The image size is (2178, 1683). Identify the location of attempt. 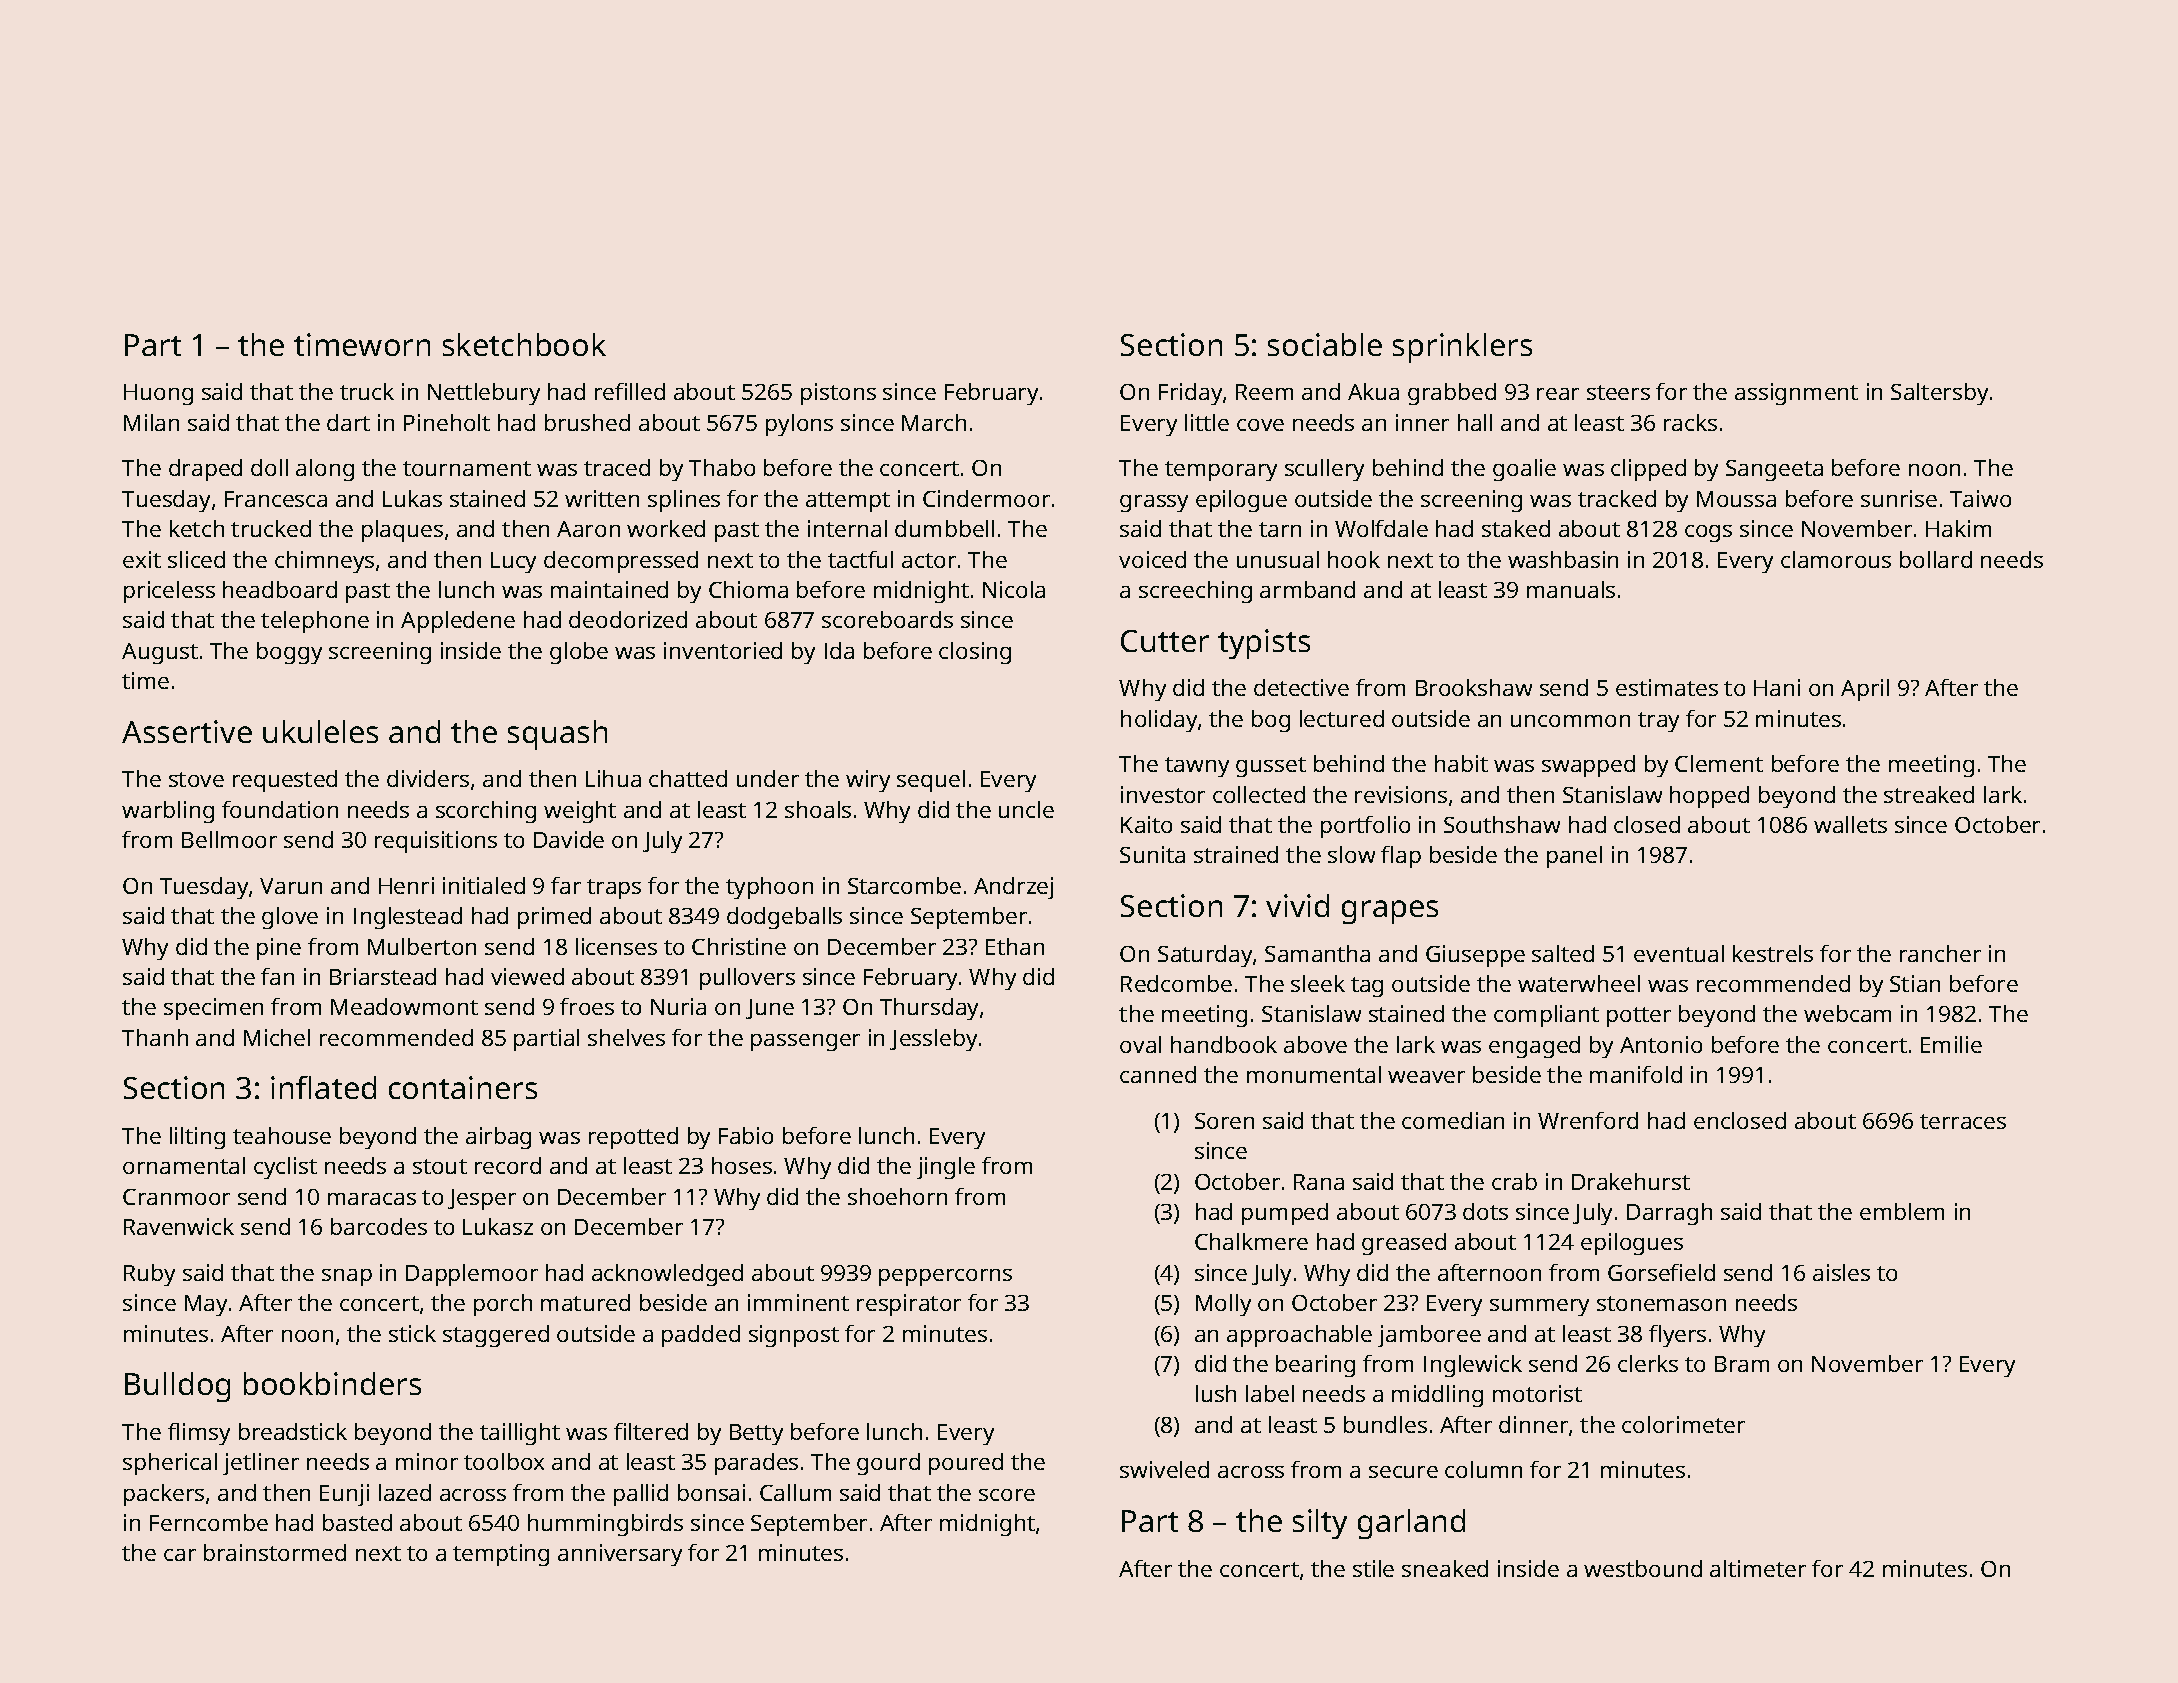
(848, 502).
